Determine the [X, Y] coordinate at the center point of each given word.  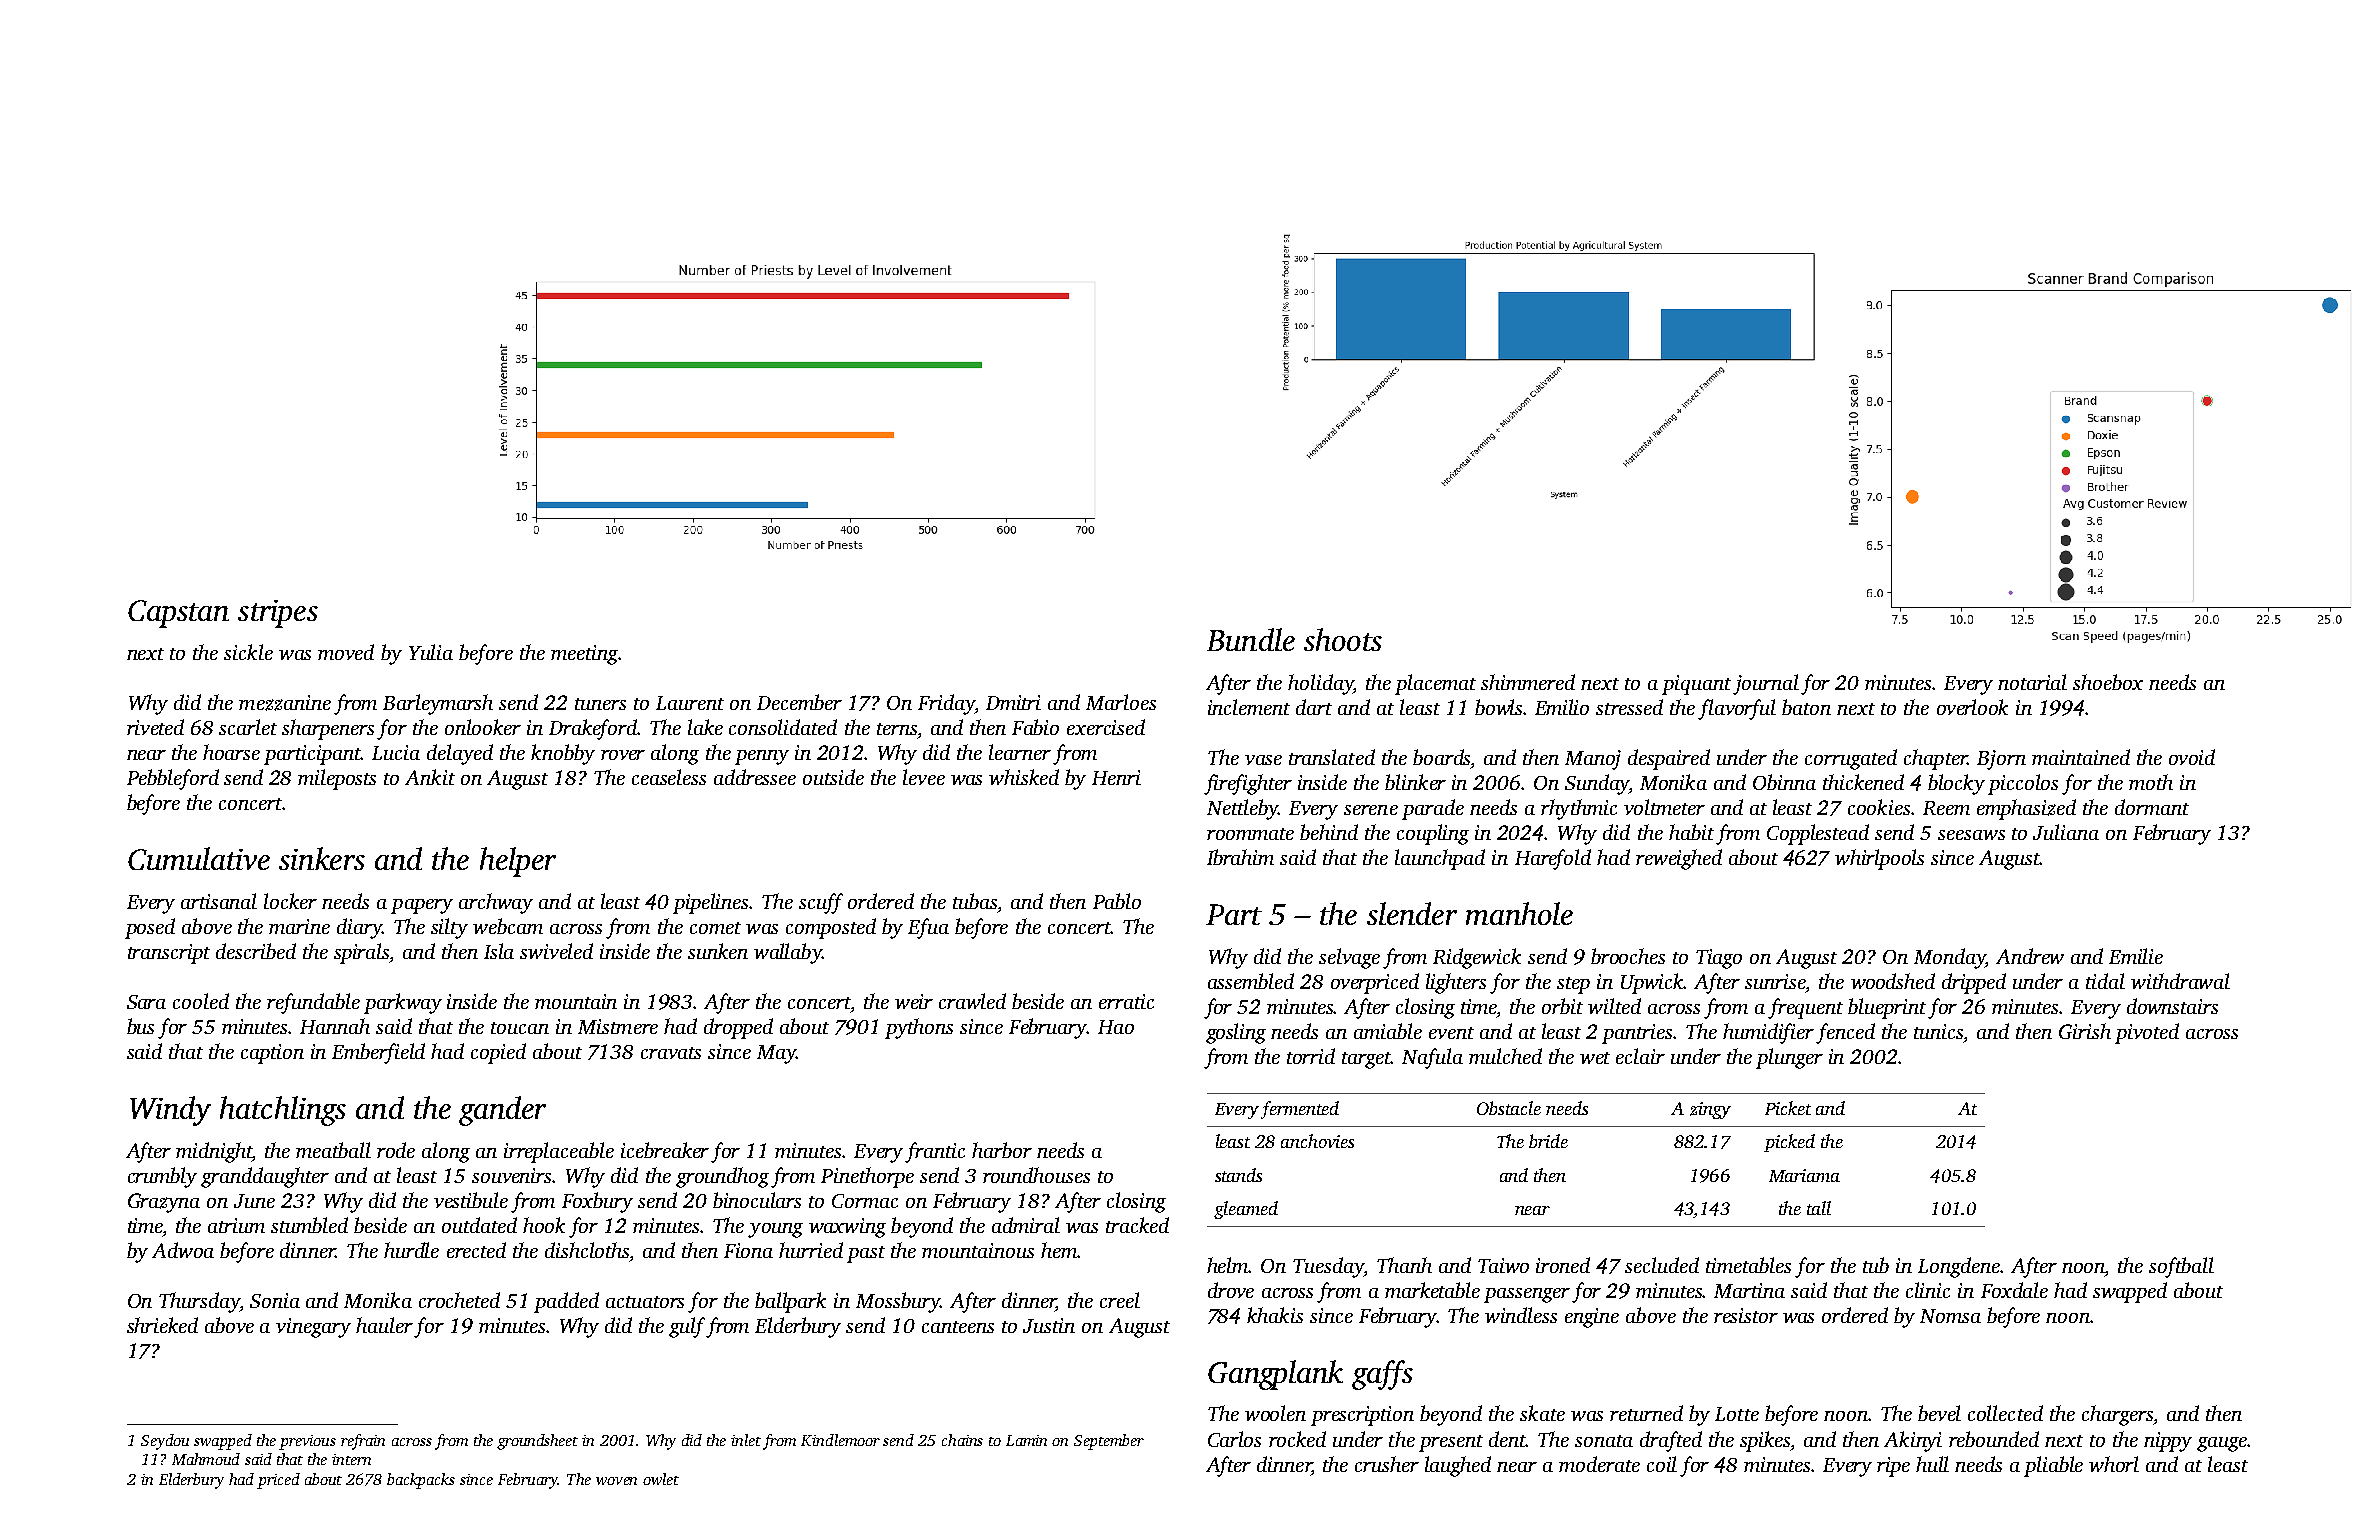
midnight [214, 1152]
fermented [1300, 1110]
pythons [919, 1028]
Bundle [1251, 639]
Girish [2085, 1031]
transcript [169, 954]
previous [307, 1442]
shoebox [2108, 682]
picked [1789, 1143]
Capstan [178, 614]
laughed [1458, 1466]
